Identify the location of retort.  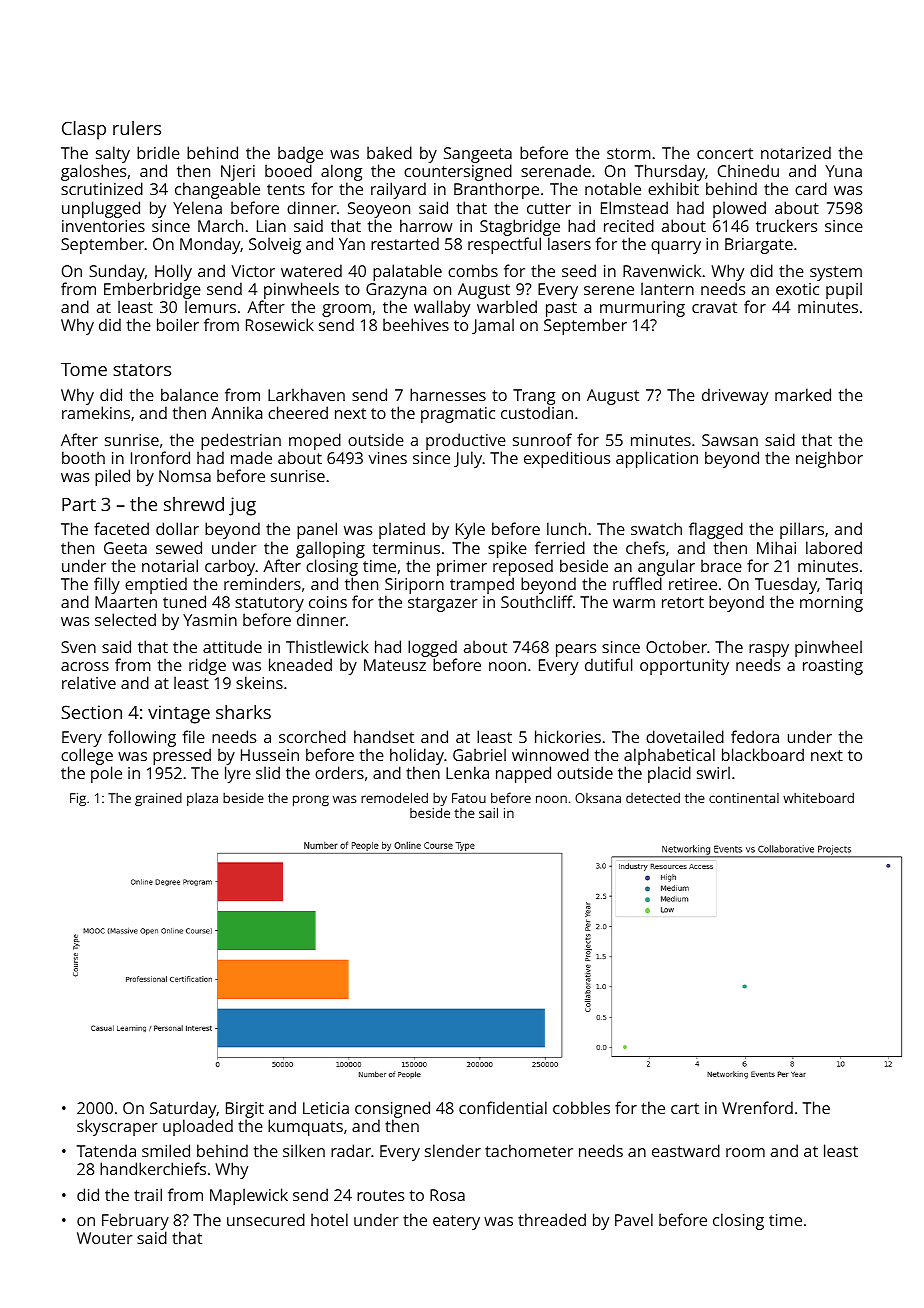
(683, 602).
